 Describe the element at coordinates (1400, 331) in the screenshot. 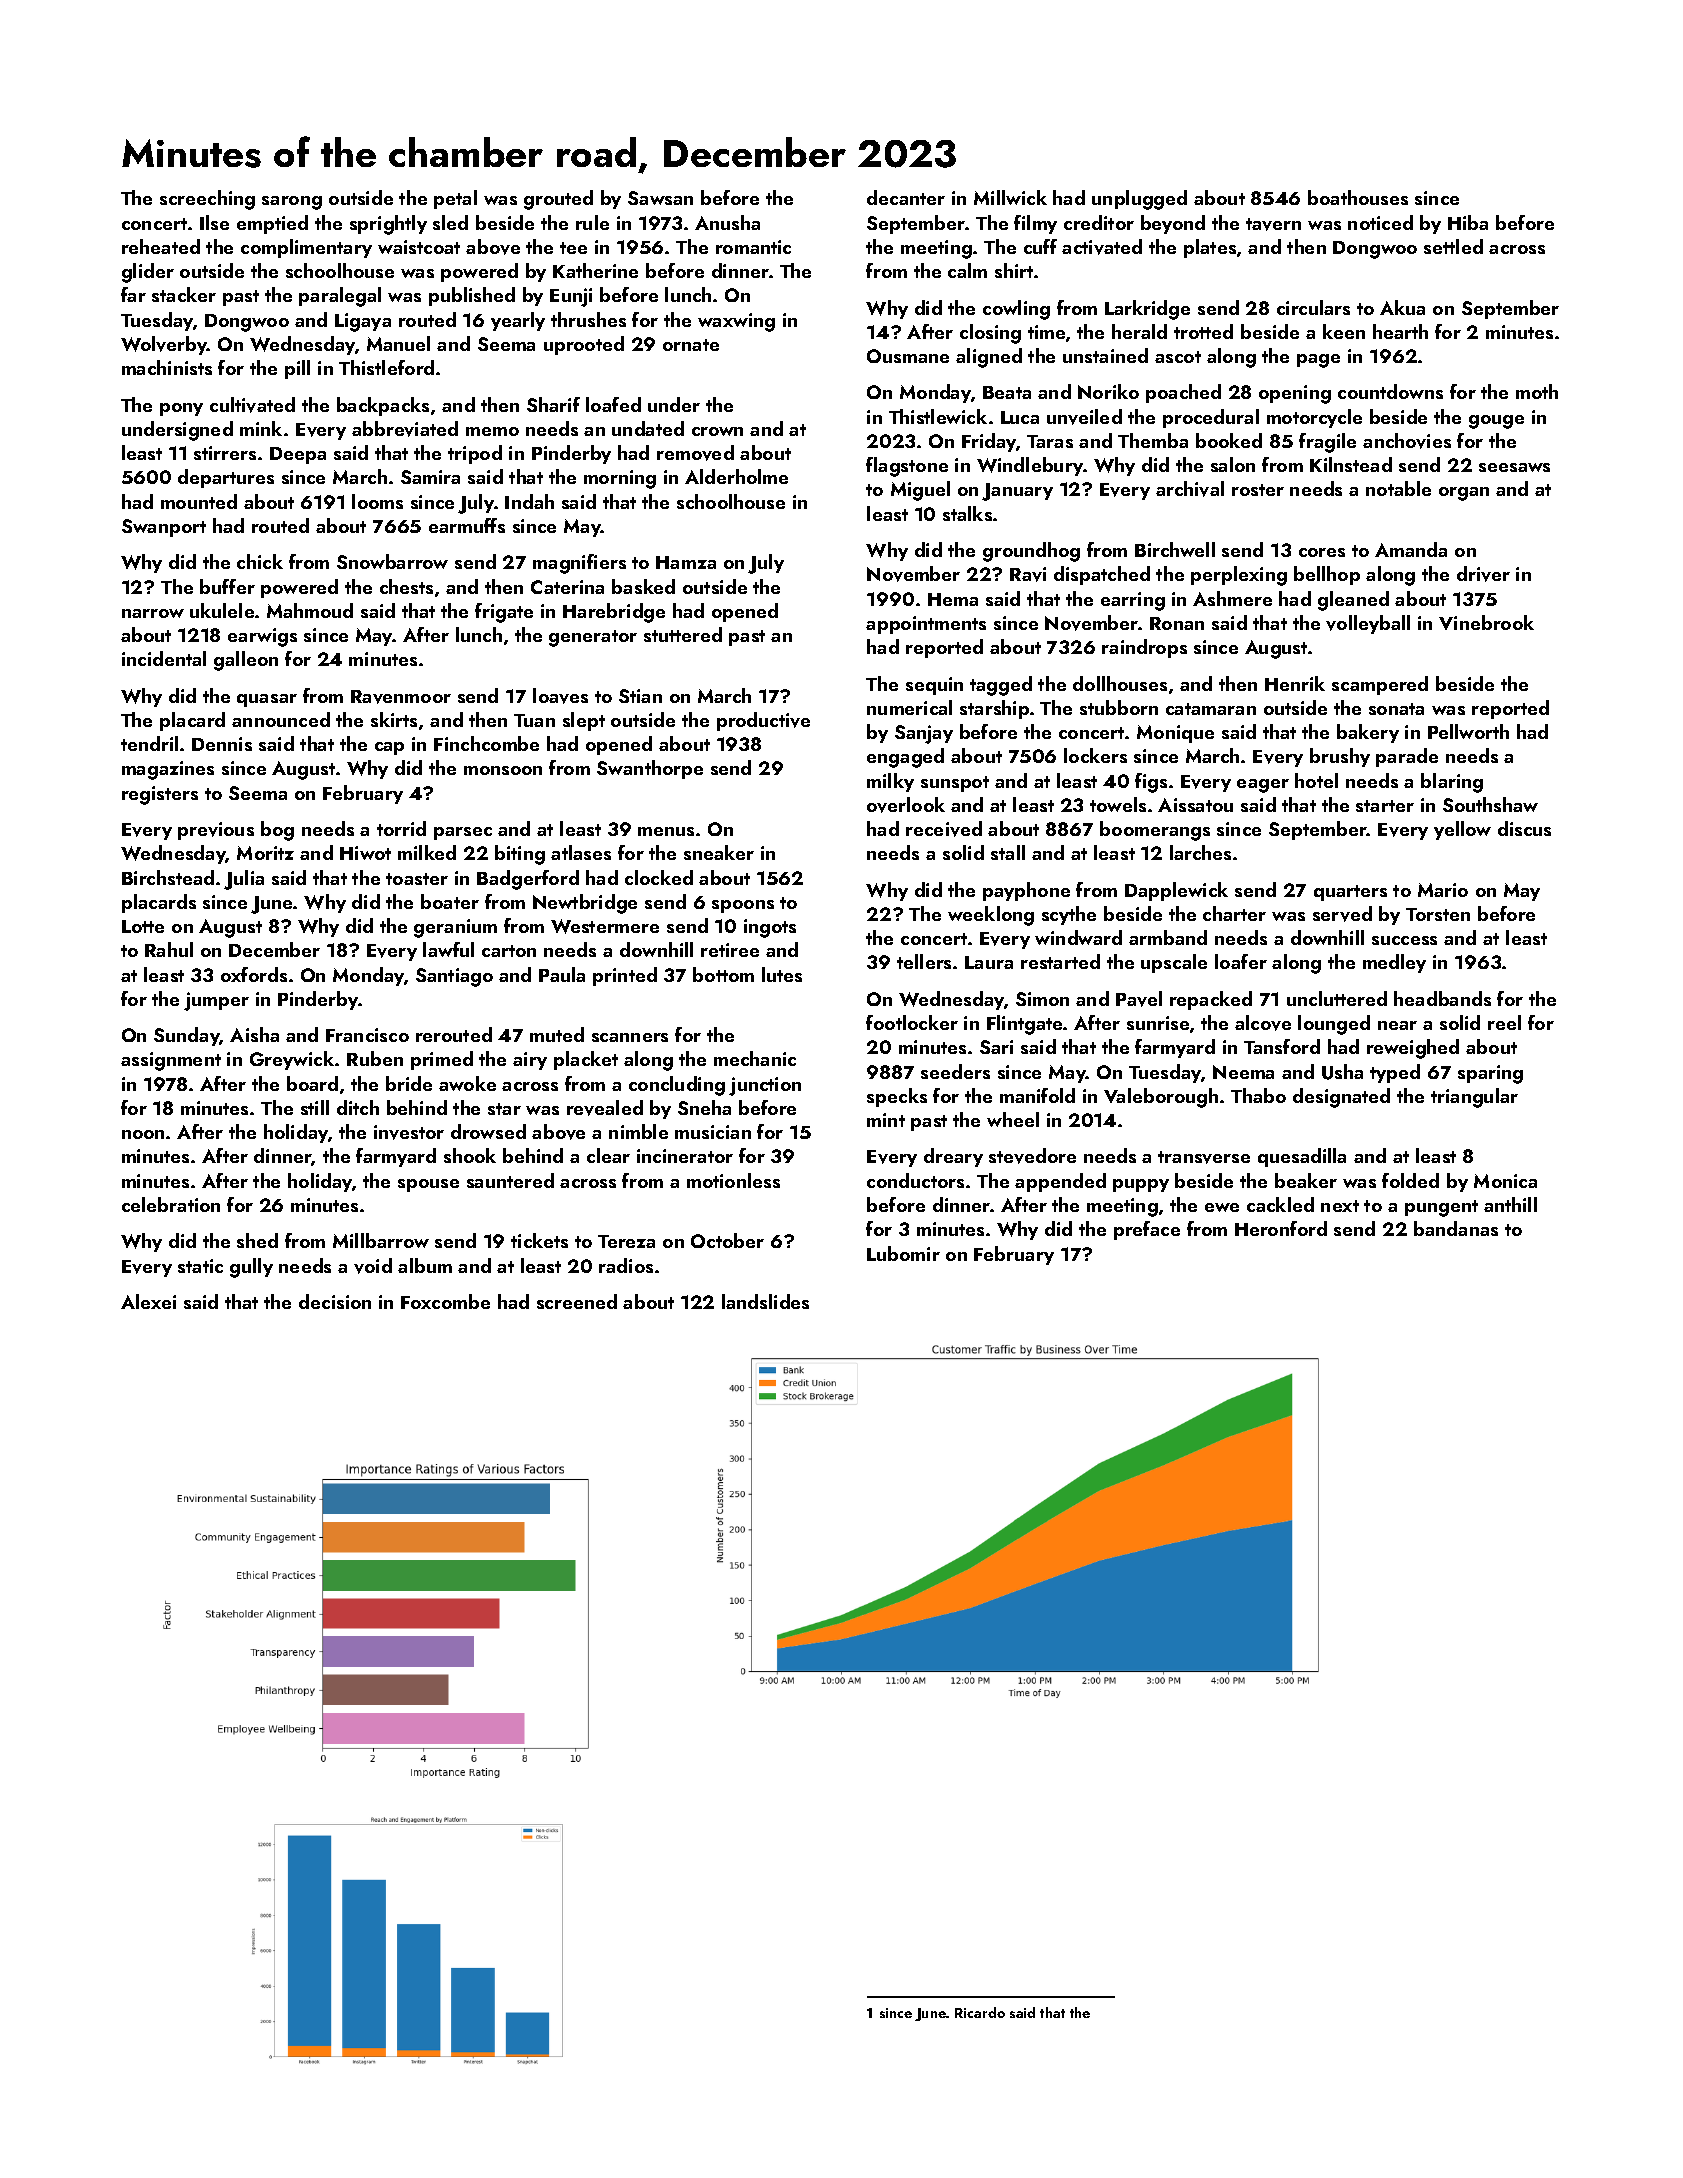

I see `hearth` at that location.
